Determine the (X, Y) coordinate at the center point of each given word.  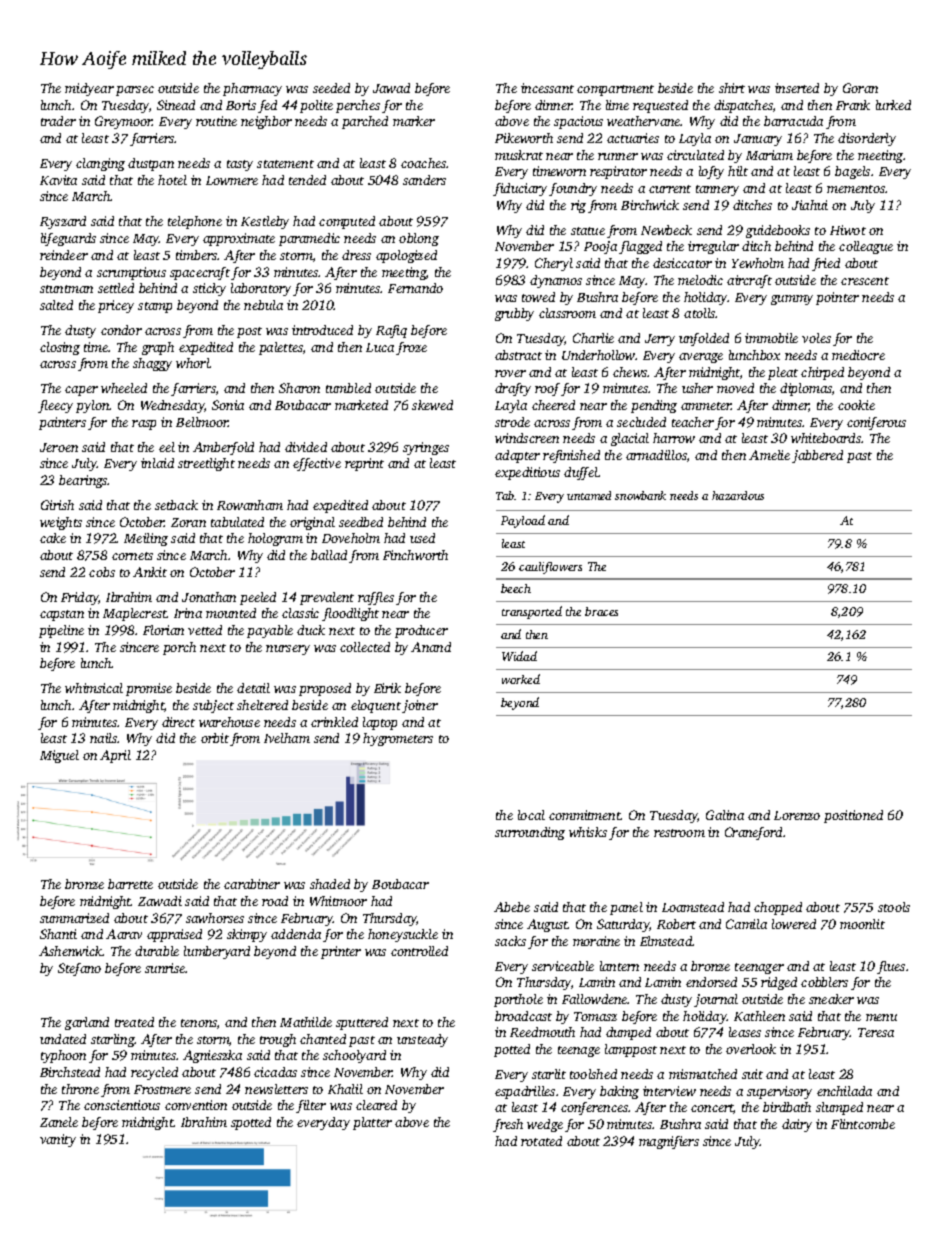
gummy (792, 300)
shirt (732, 88)
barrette (130, 884)
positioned (853, 816)
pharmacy (252, 89)
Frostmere (162, 1089)
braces (601, 611)
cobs (102, 572)
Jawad (391, 88)
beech (516, 588)
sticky (209, 289)
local (531, 815)
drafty (513, 389)
